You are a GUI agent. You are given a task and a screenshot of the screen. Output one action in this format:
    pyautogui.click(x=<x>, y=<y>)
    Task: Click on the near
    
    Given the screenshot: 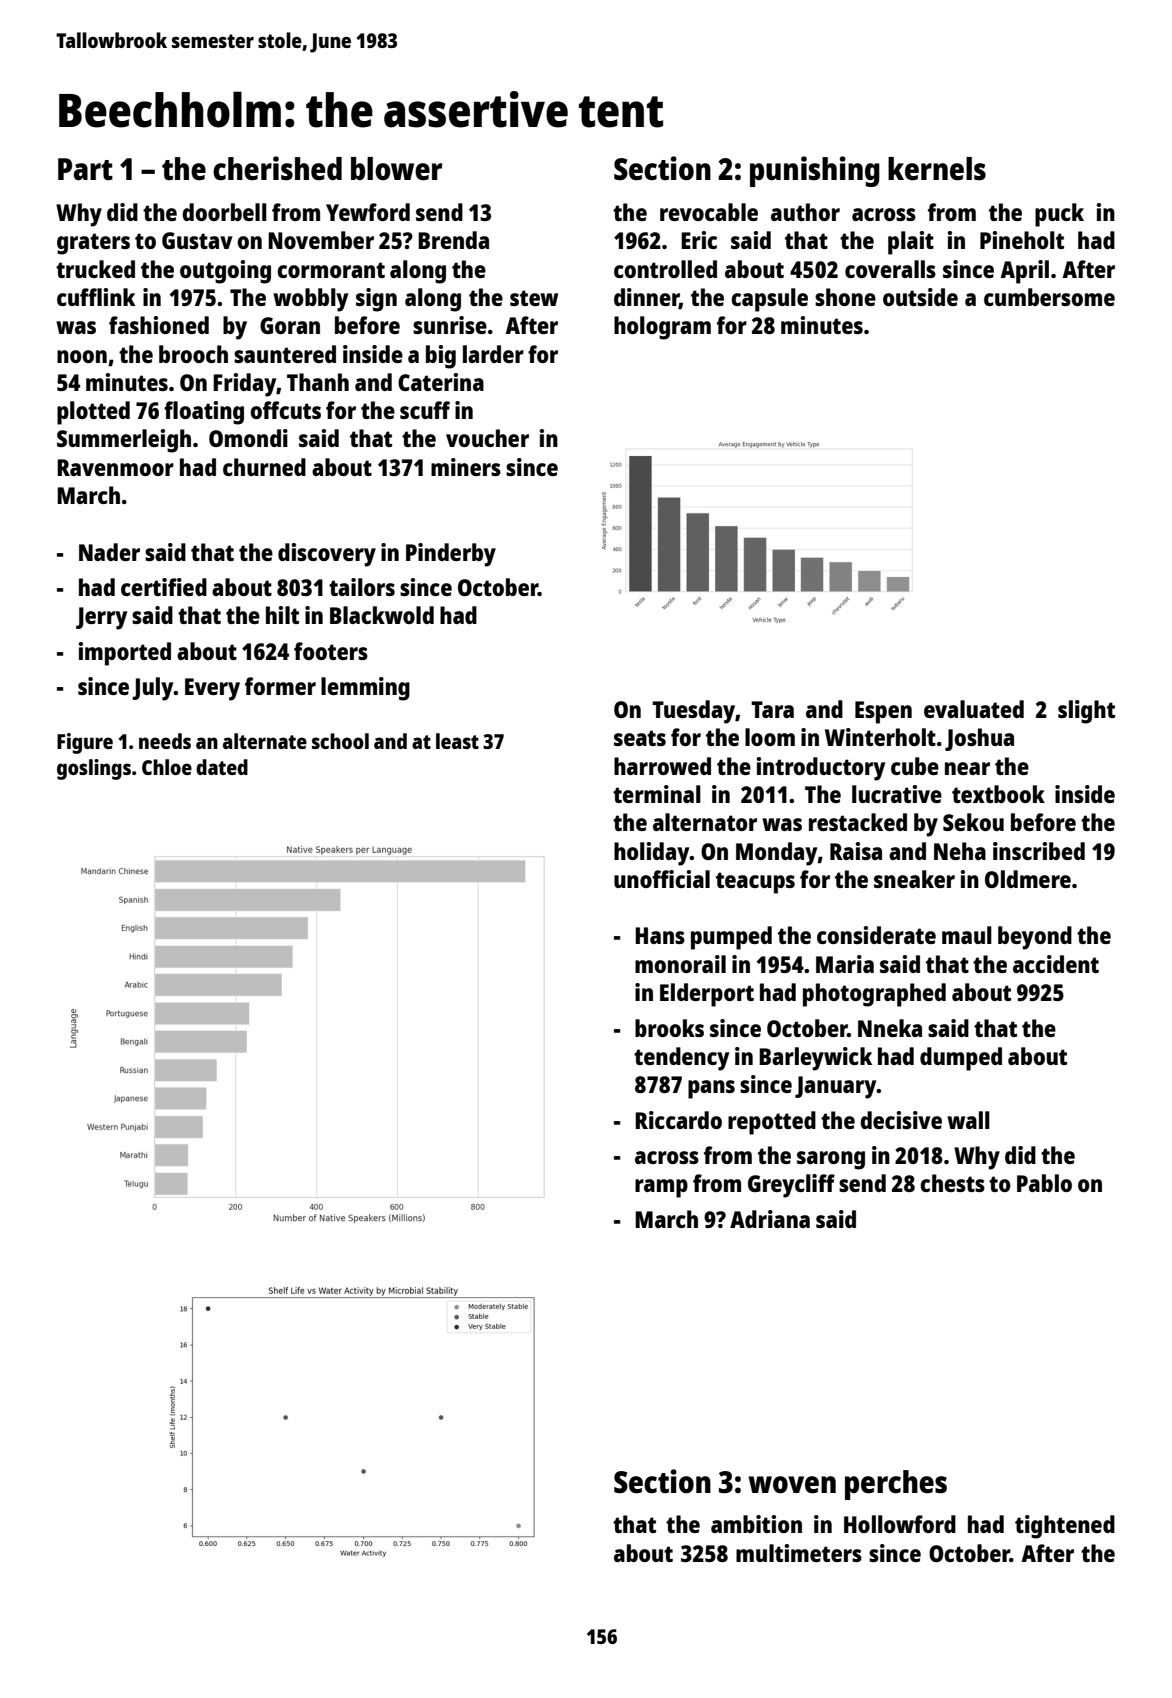 What is the action you would take?
    pyautogui.click(x=967, y=768)
